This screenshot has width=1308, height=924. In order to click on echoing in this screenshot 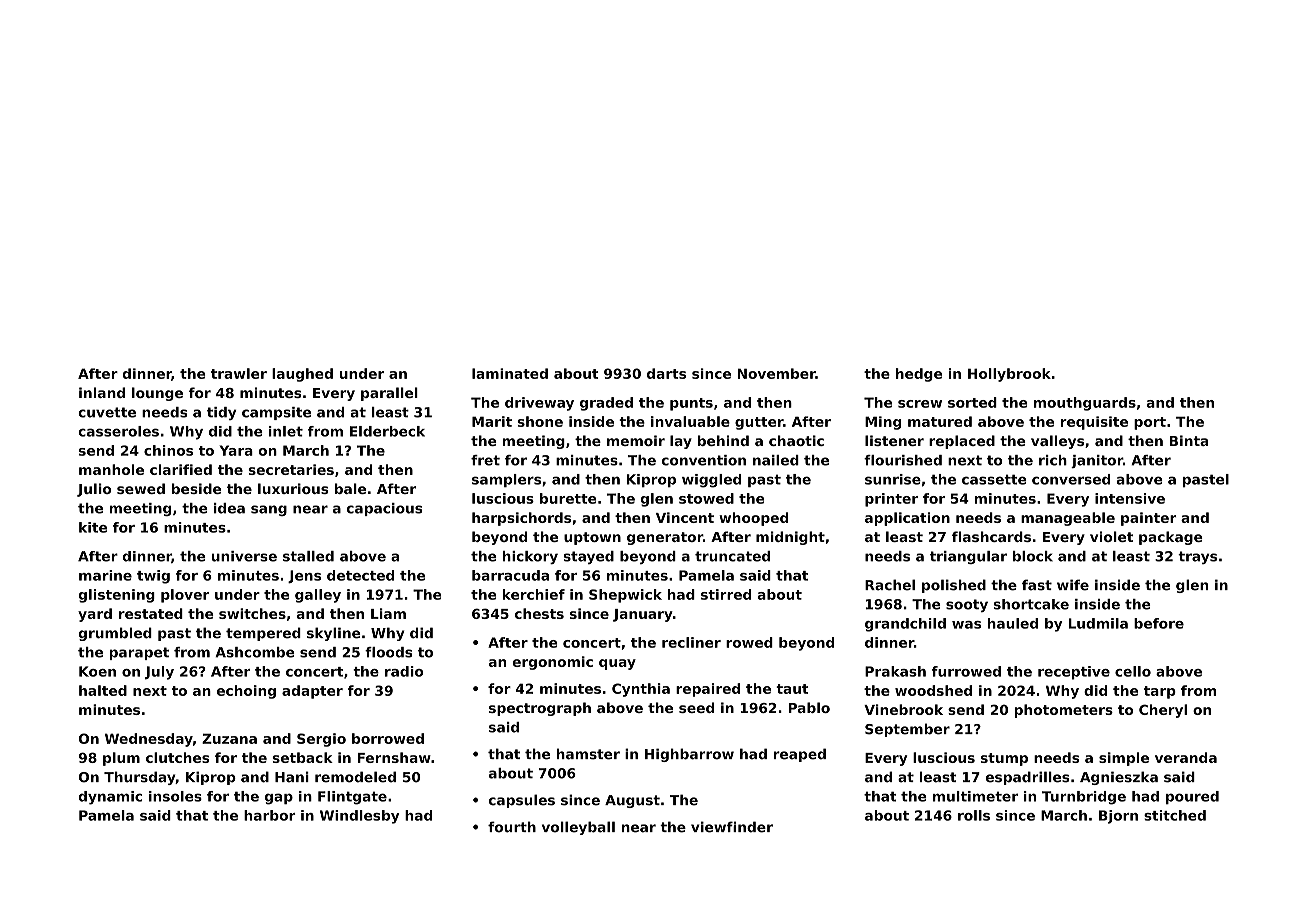, I will do `click(246, 692)`.
